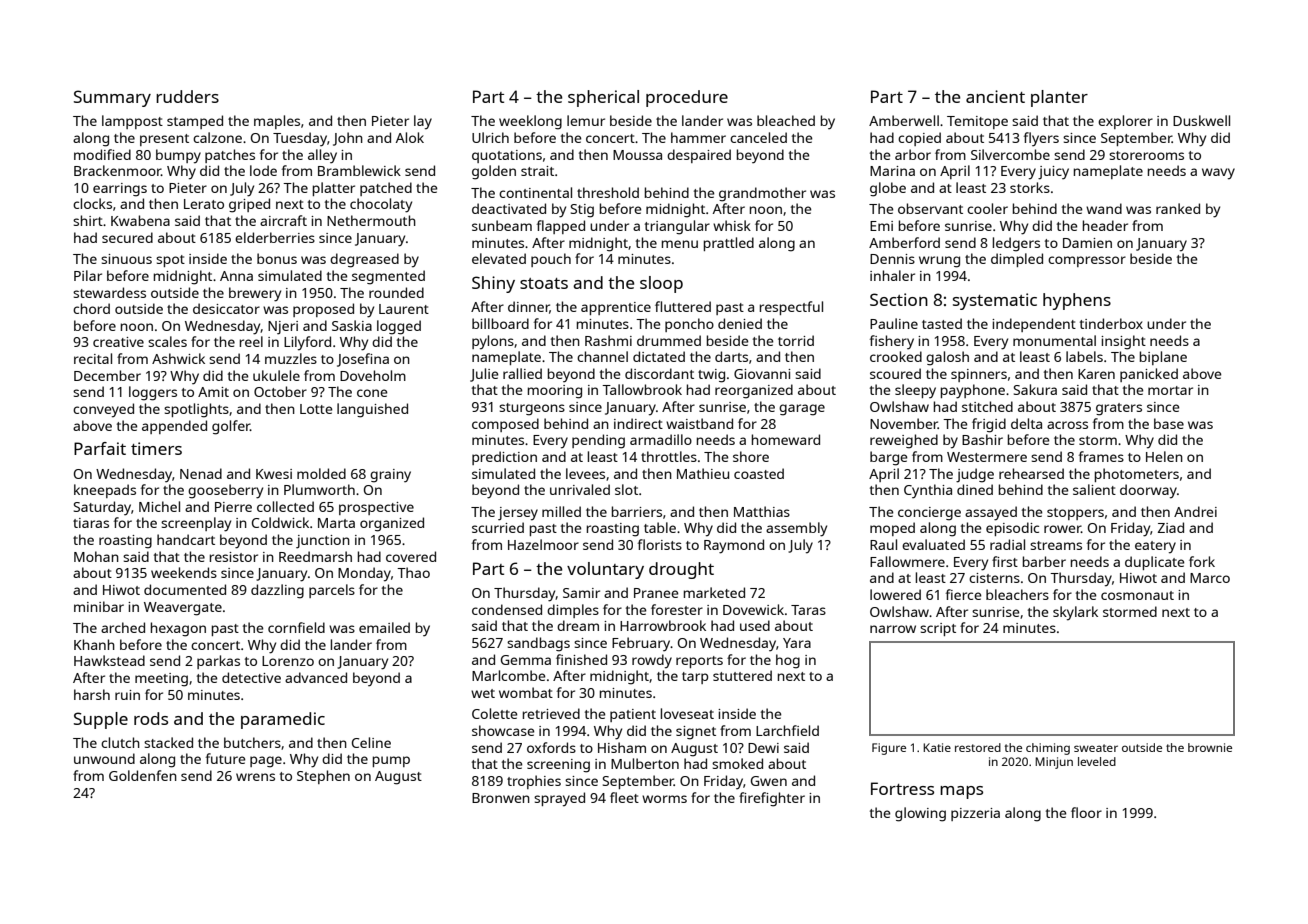  What do you see at coordinates (187, 96) in the screenshot?
I see `rudders` at bounding box center [187, 96].
